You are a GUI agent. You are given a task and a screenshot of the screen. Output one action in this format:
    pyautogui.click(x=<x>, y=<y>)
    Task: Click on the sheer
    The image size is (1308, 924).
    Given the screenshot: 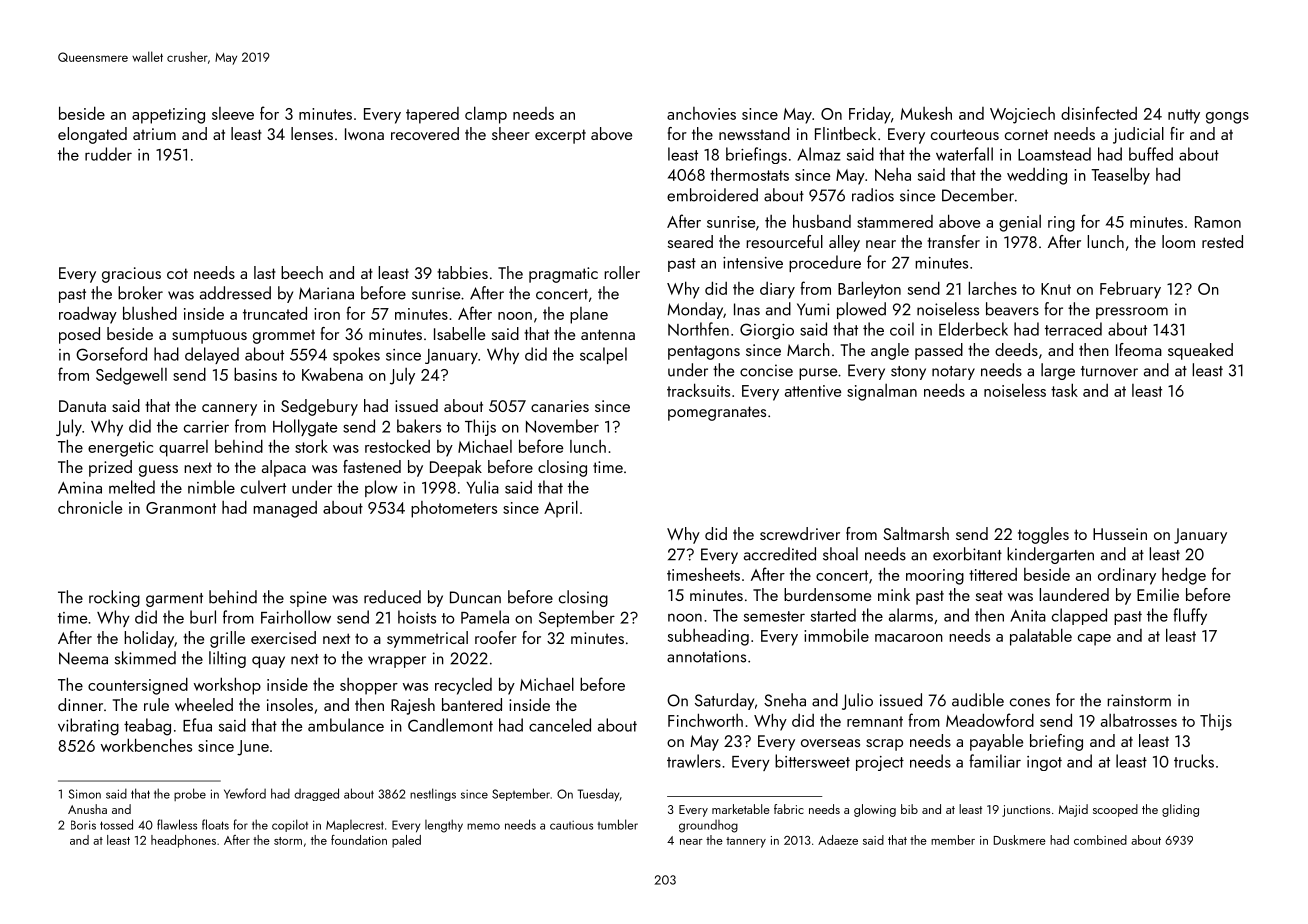 What is the action you would take?
    pyautogui.click(x=511, y=133)
